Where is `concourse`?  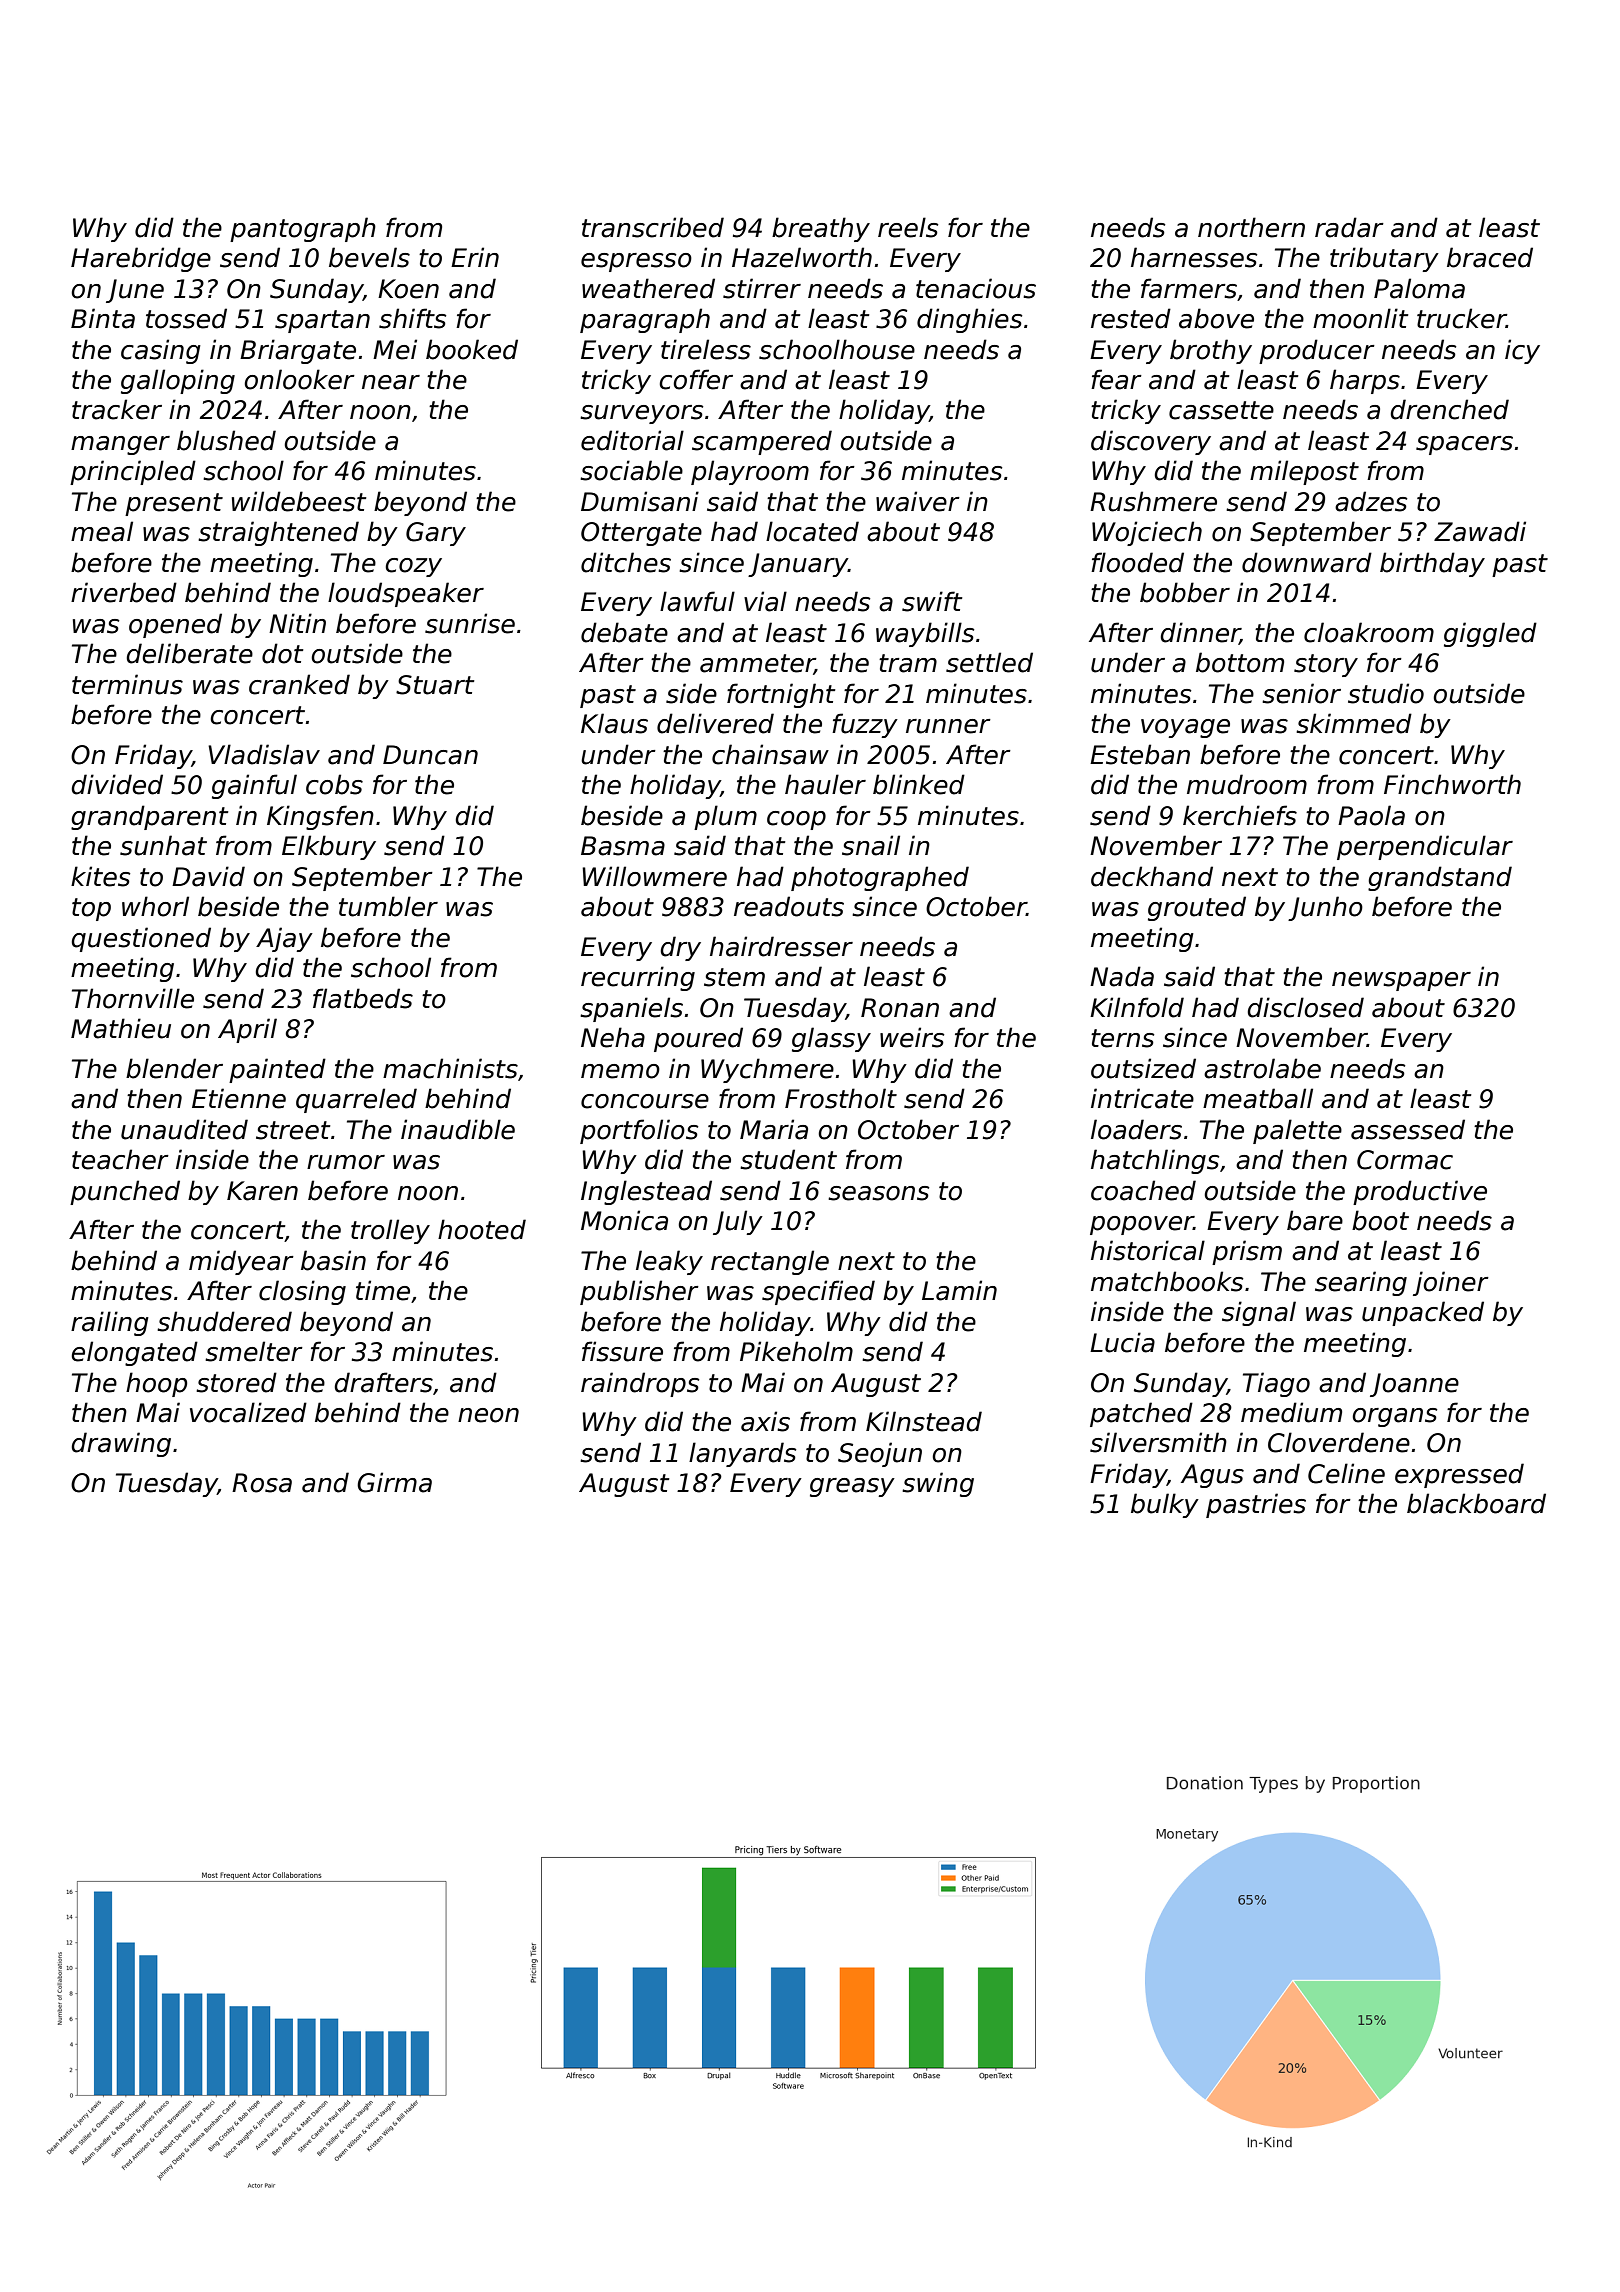
concourse is located at coordinates (645, 1101).
